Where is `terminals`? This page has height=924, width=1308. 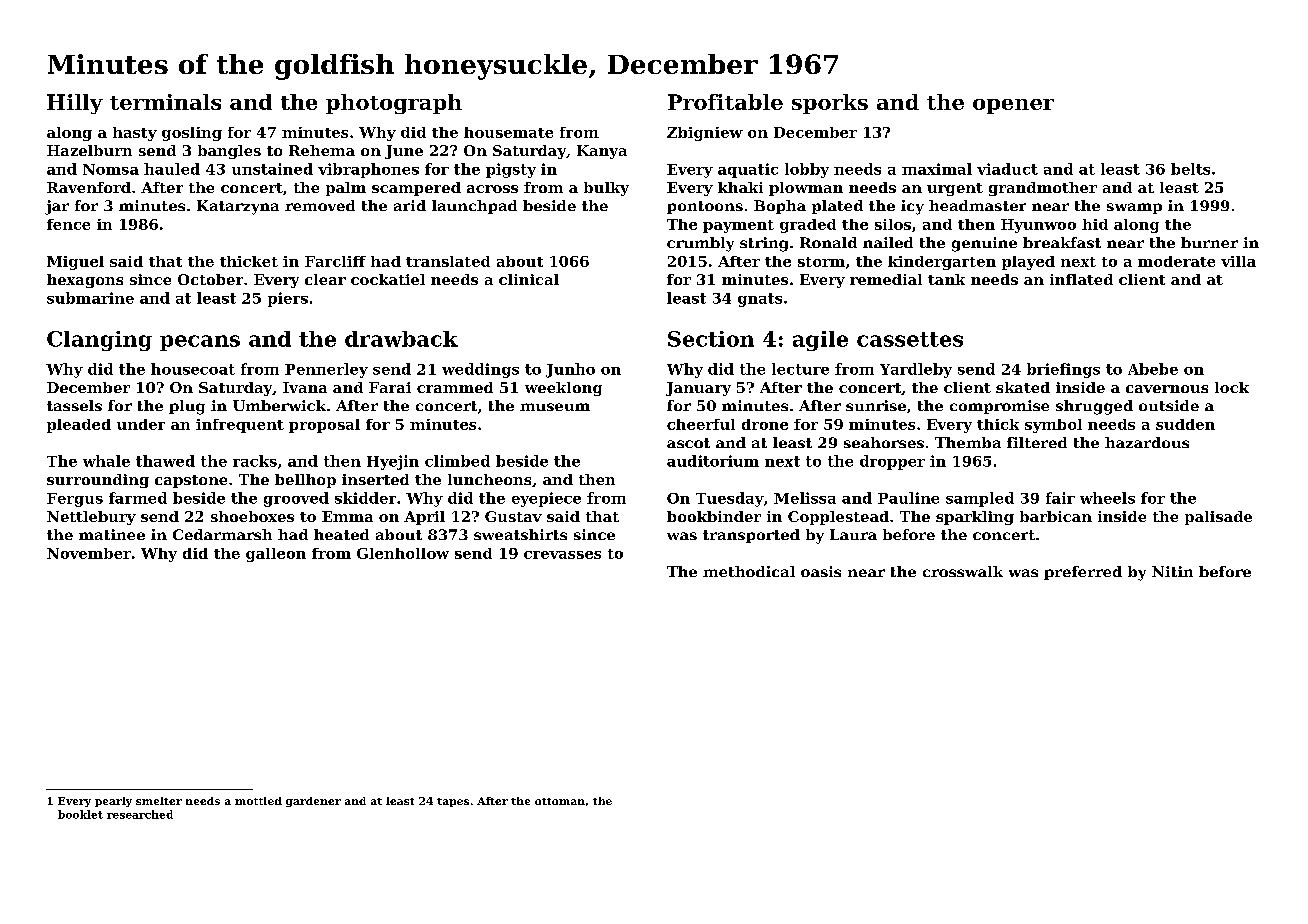
terminals is located at coordinates (165, 102).
